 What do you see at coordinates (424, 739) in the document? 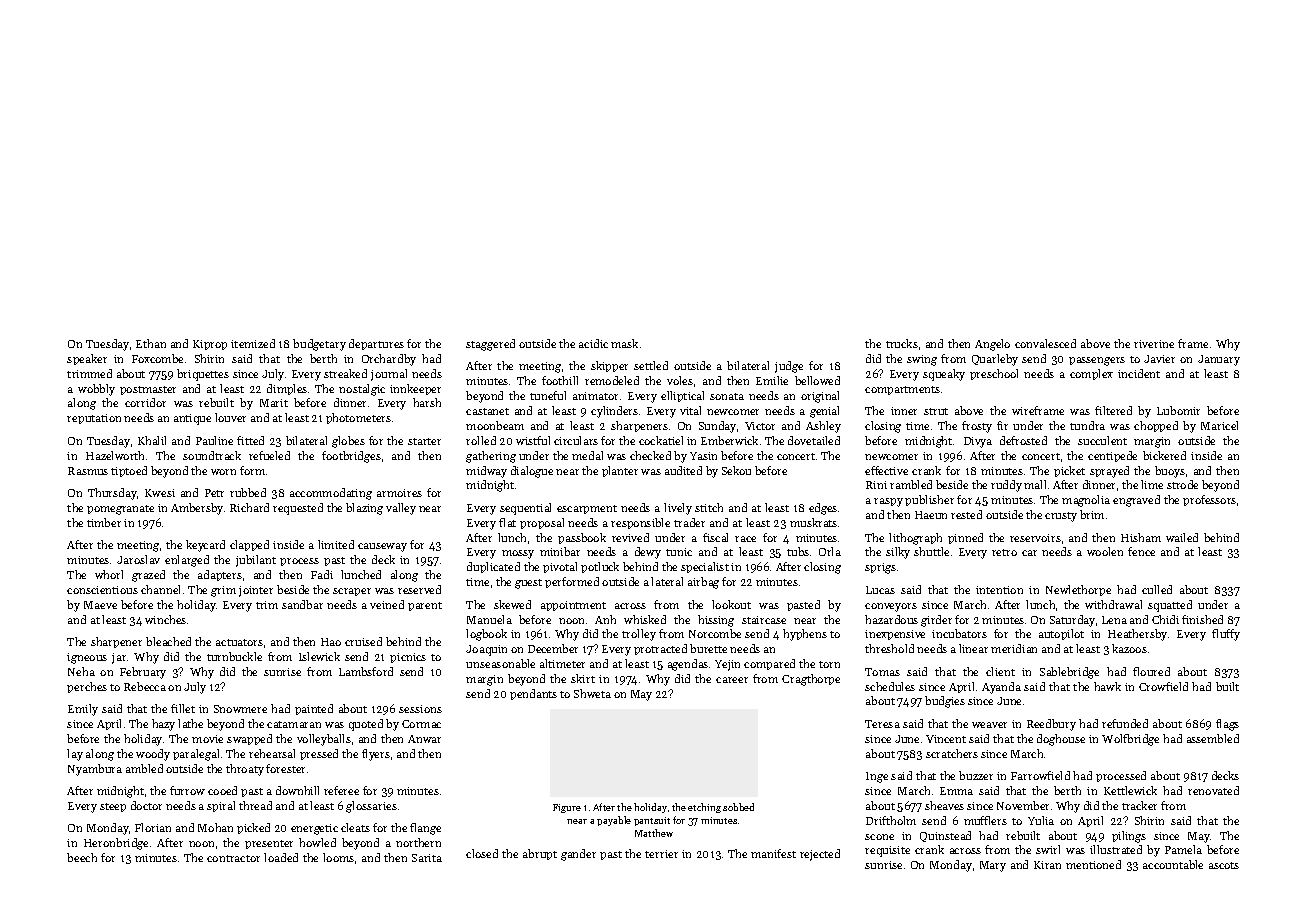
I see `Anwar` at bounding box center [424, 739].
